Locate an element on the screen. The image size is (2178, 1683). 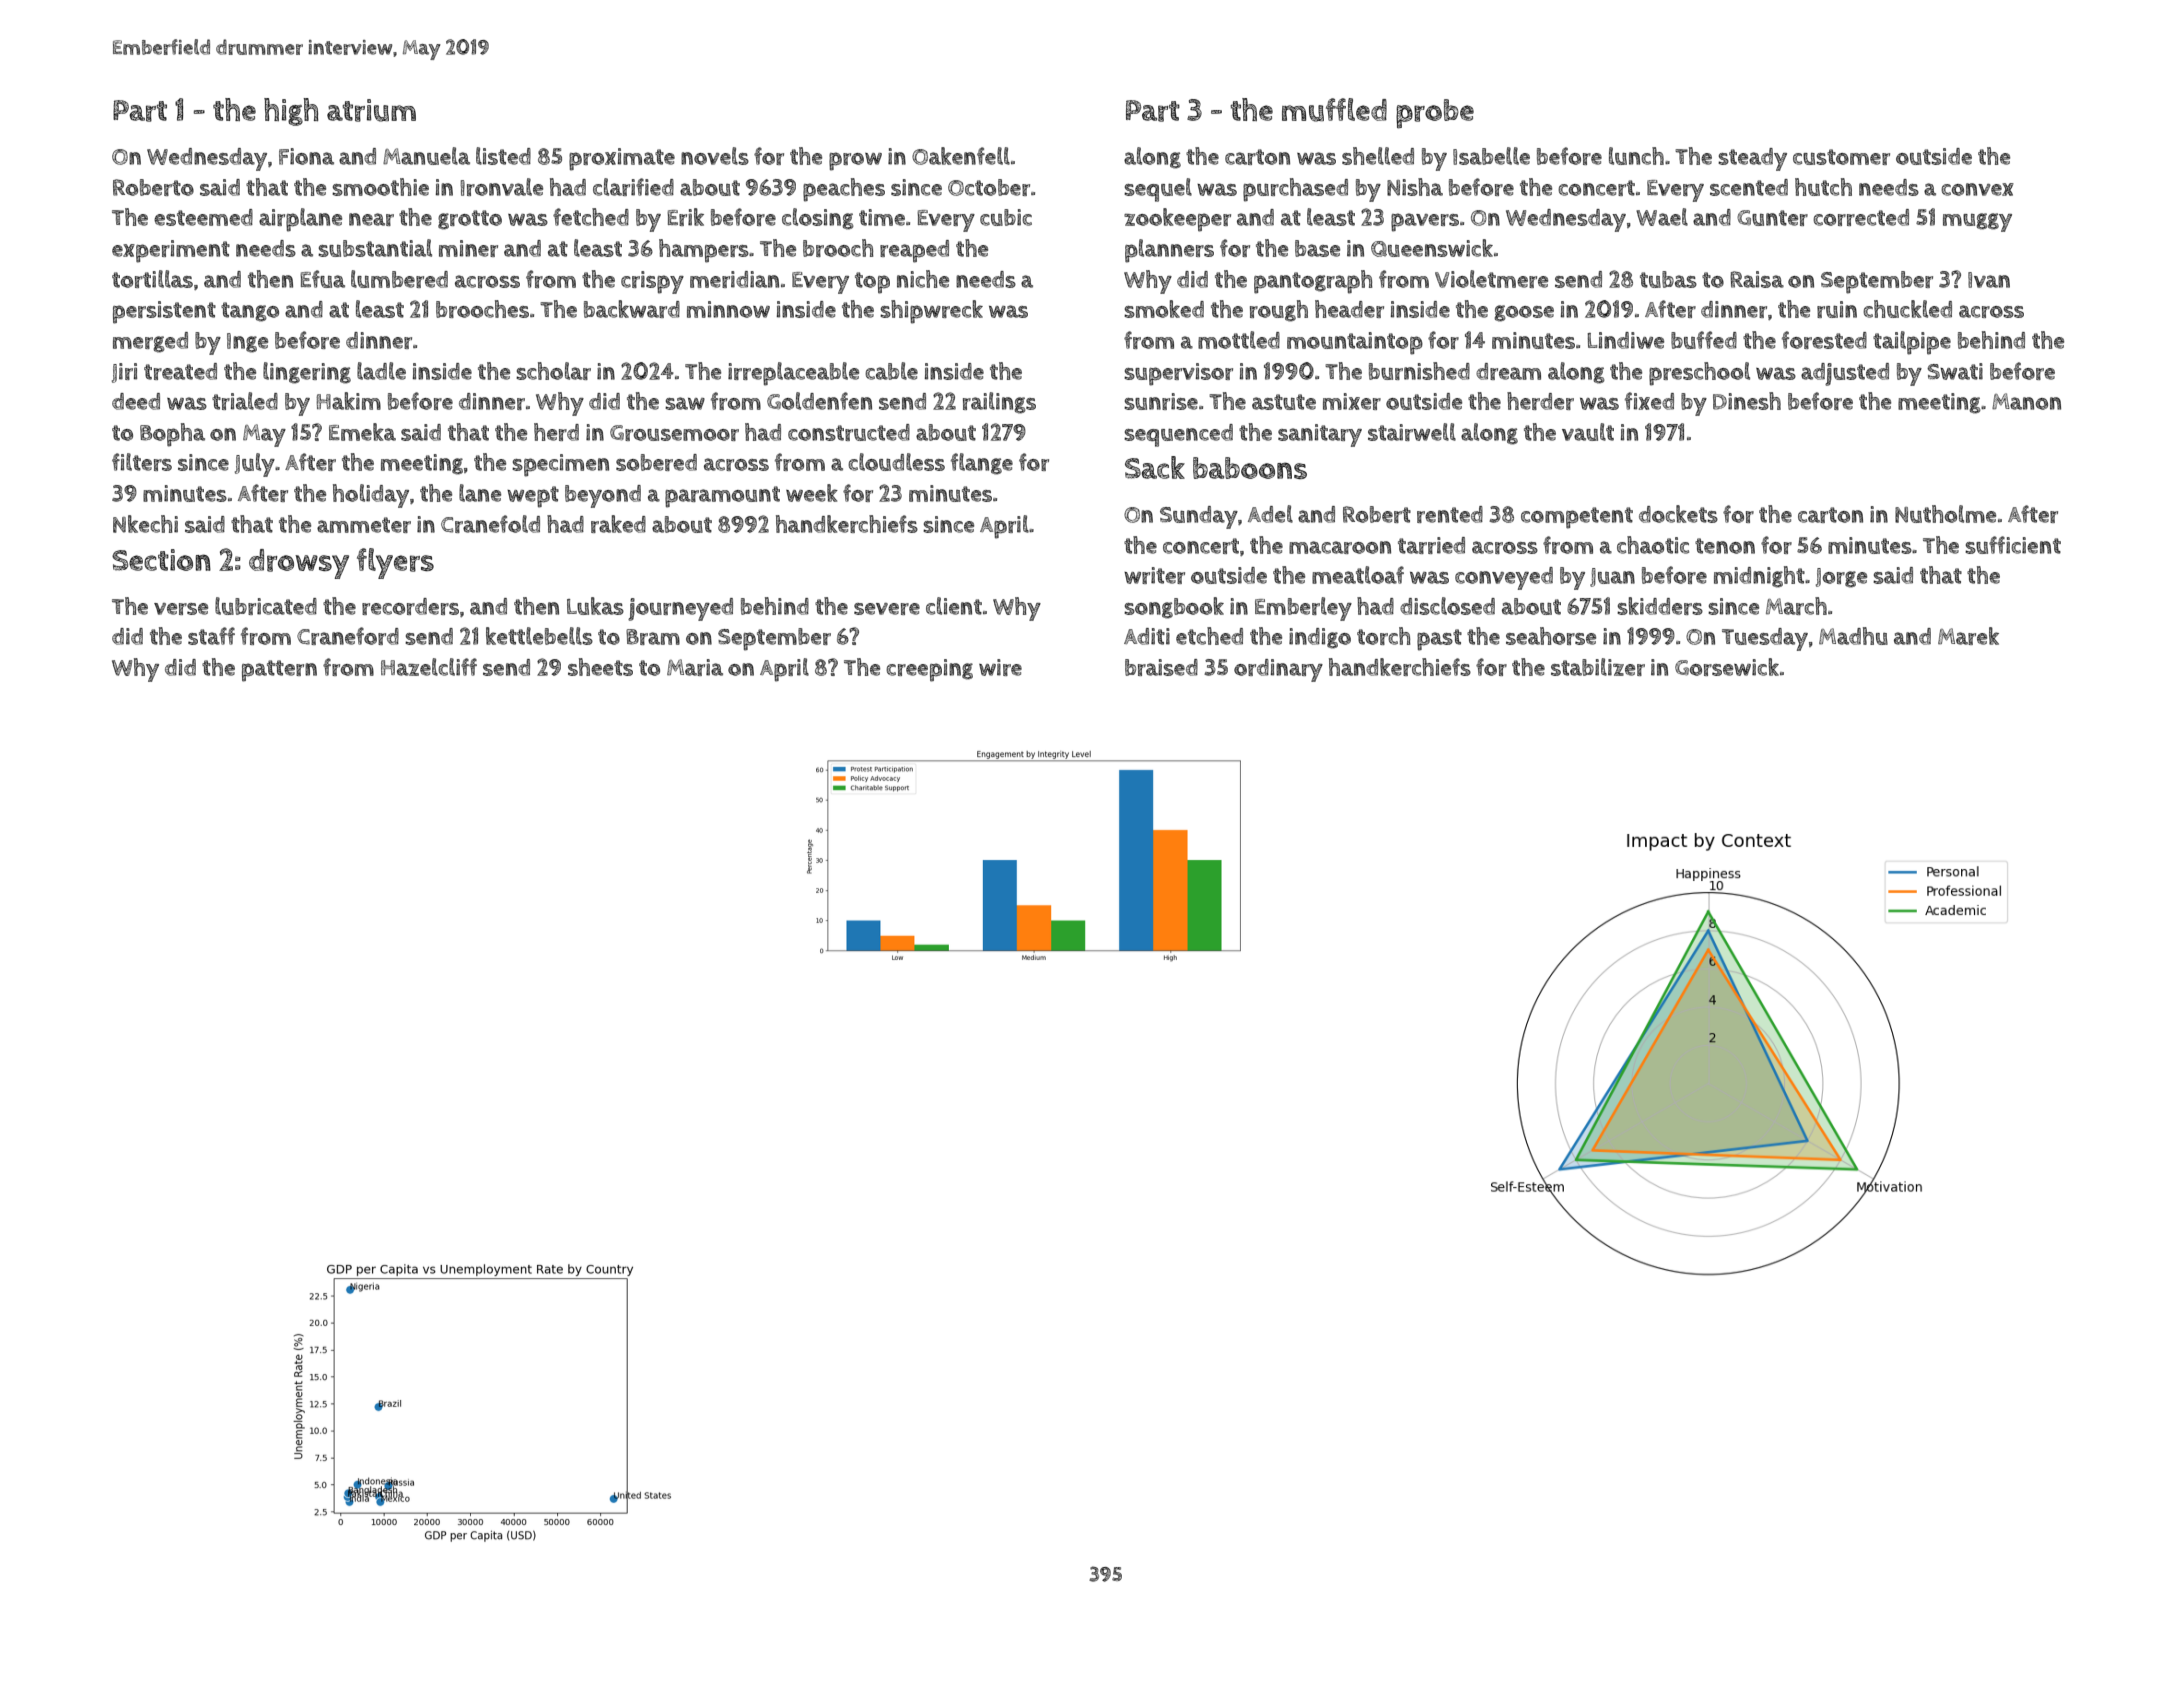
pantograph is located at coordinates (1313, 282).
